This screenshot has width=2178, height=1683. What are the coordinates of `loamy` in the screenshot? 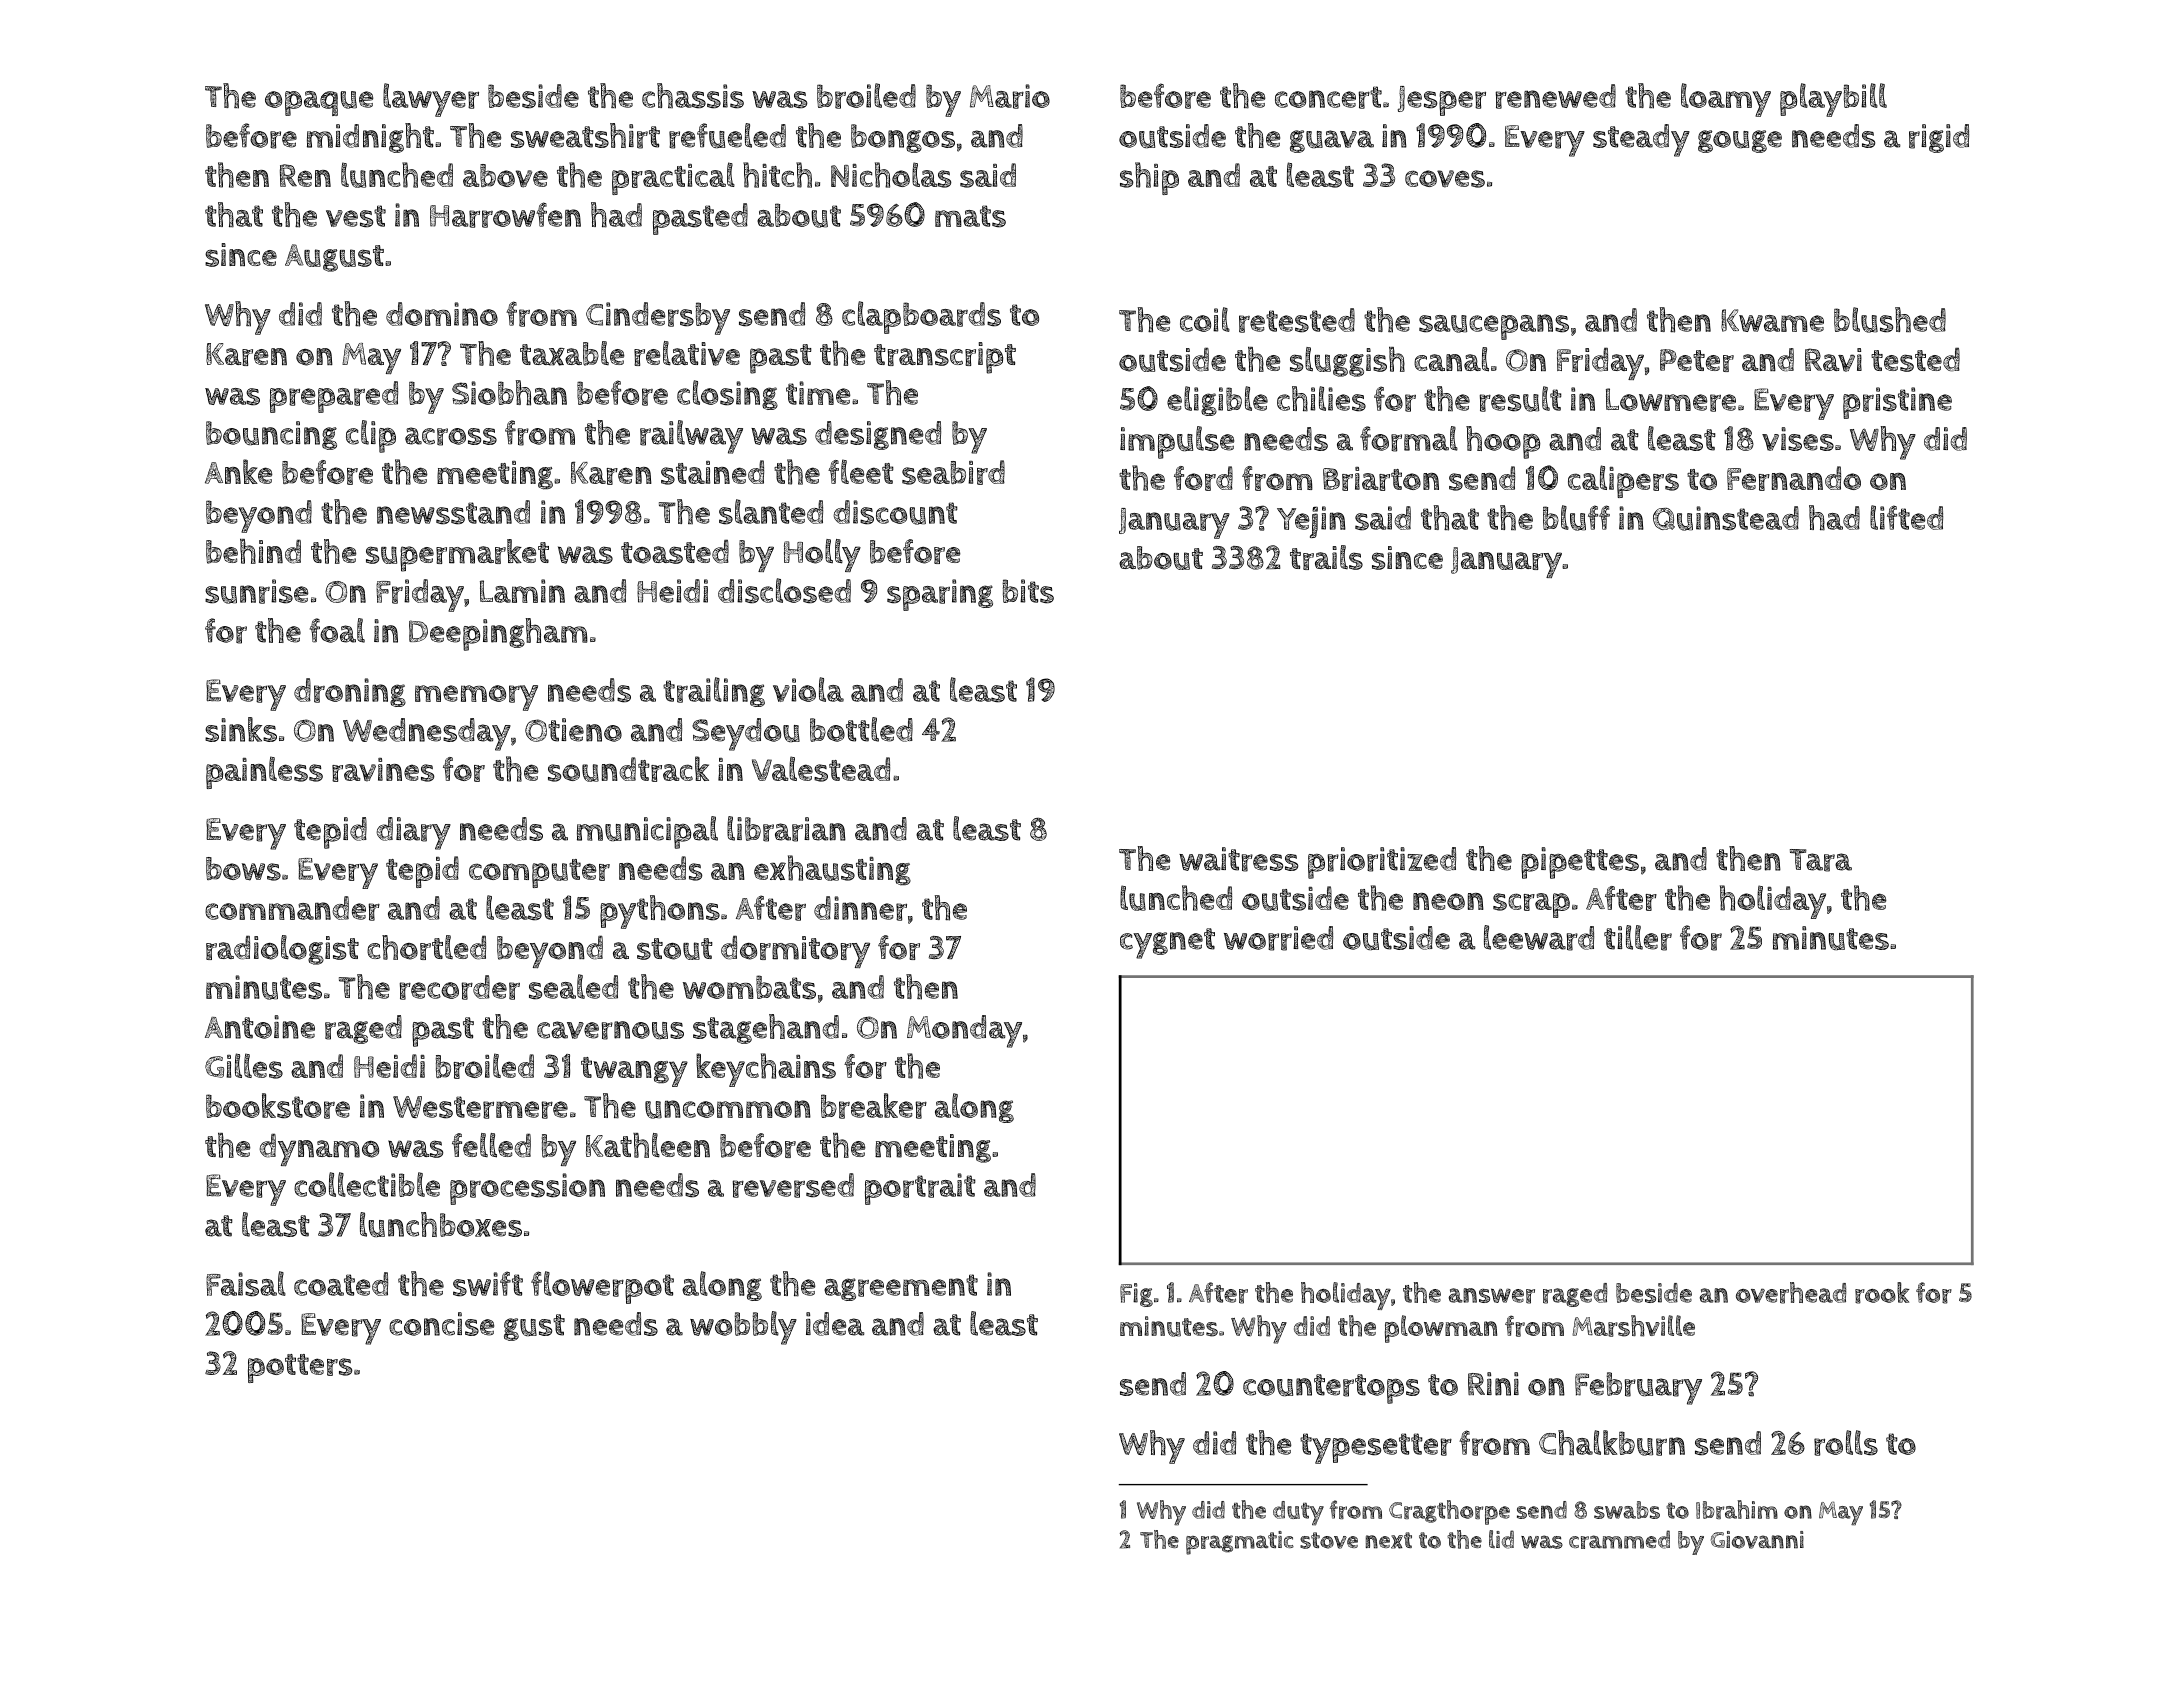 It's located at (1726, 100).
